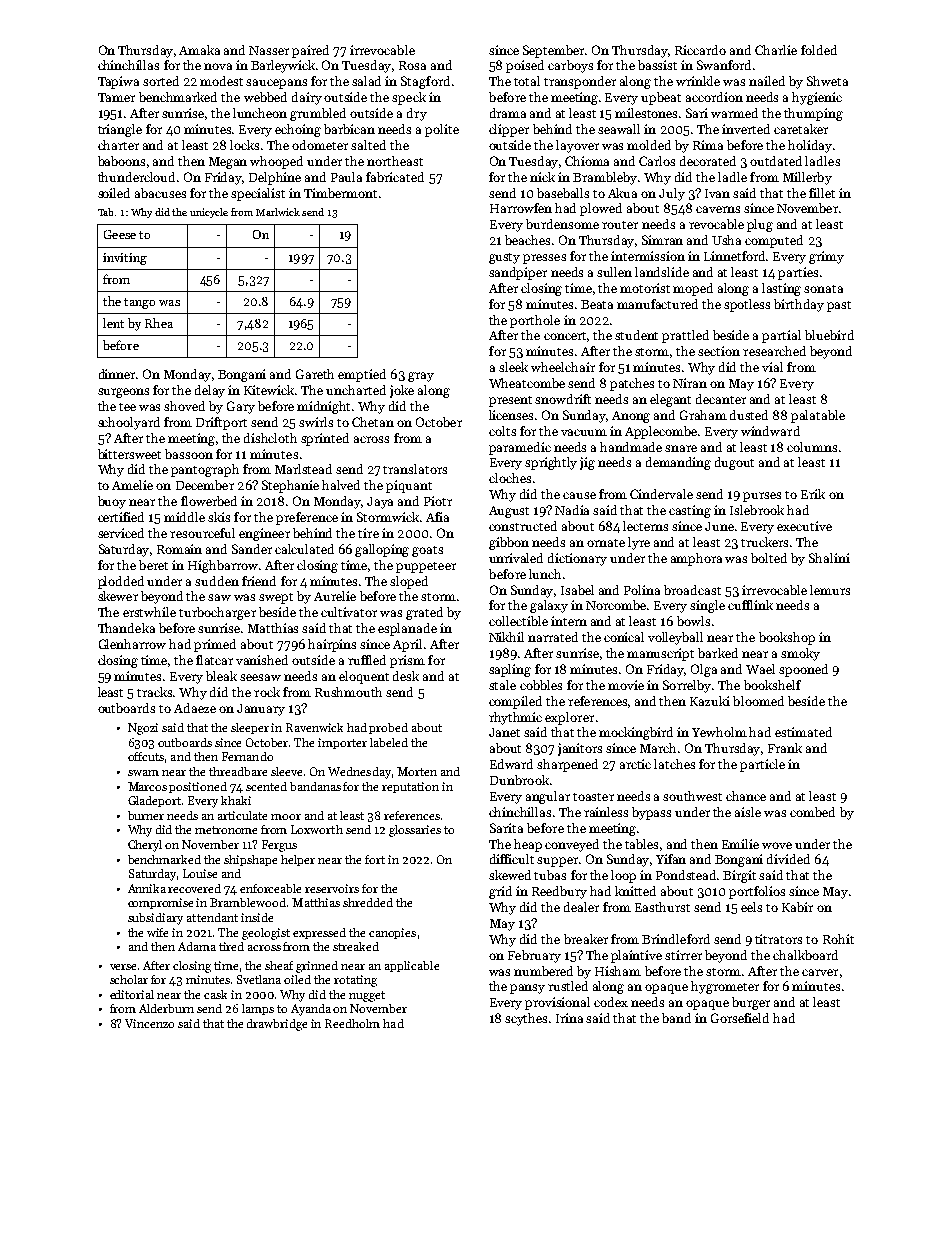 This screenshot has height=1233, width=952. I want to click on Amaka, so click(199, 50).
